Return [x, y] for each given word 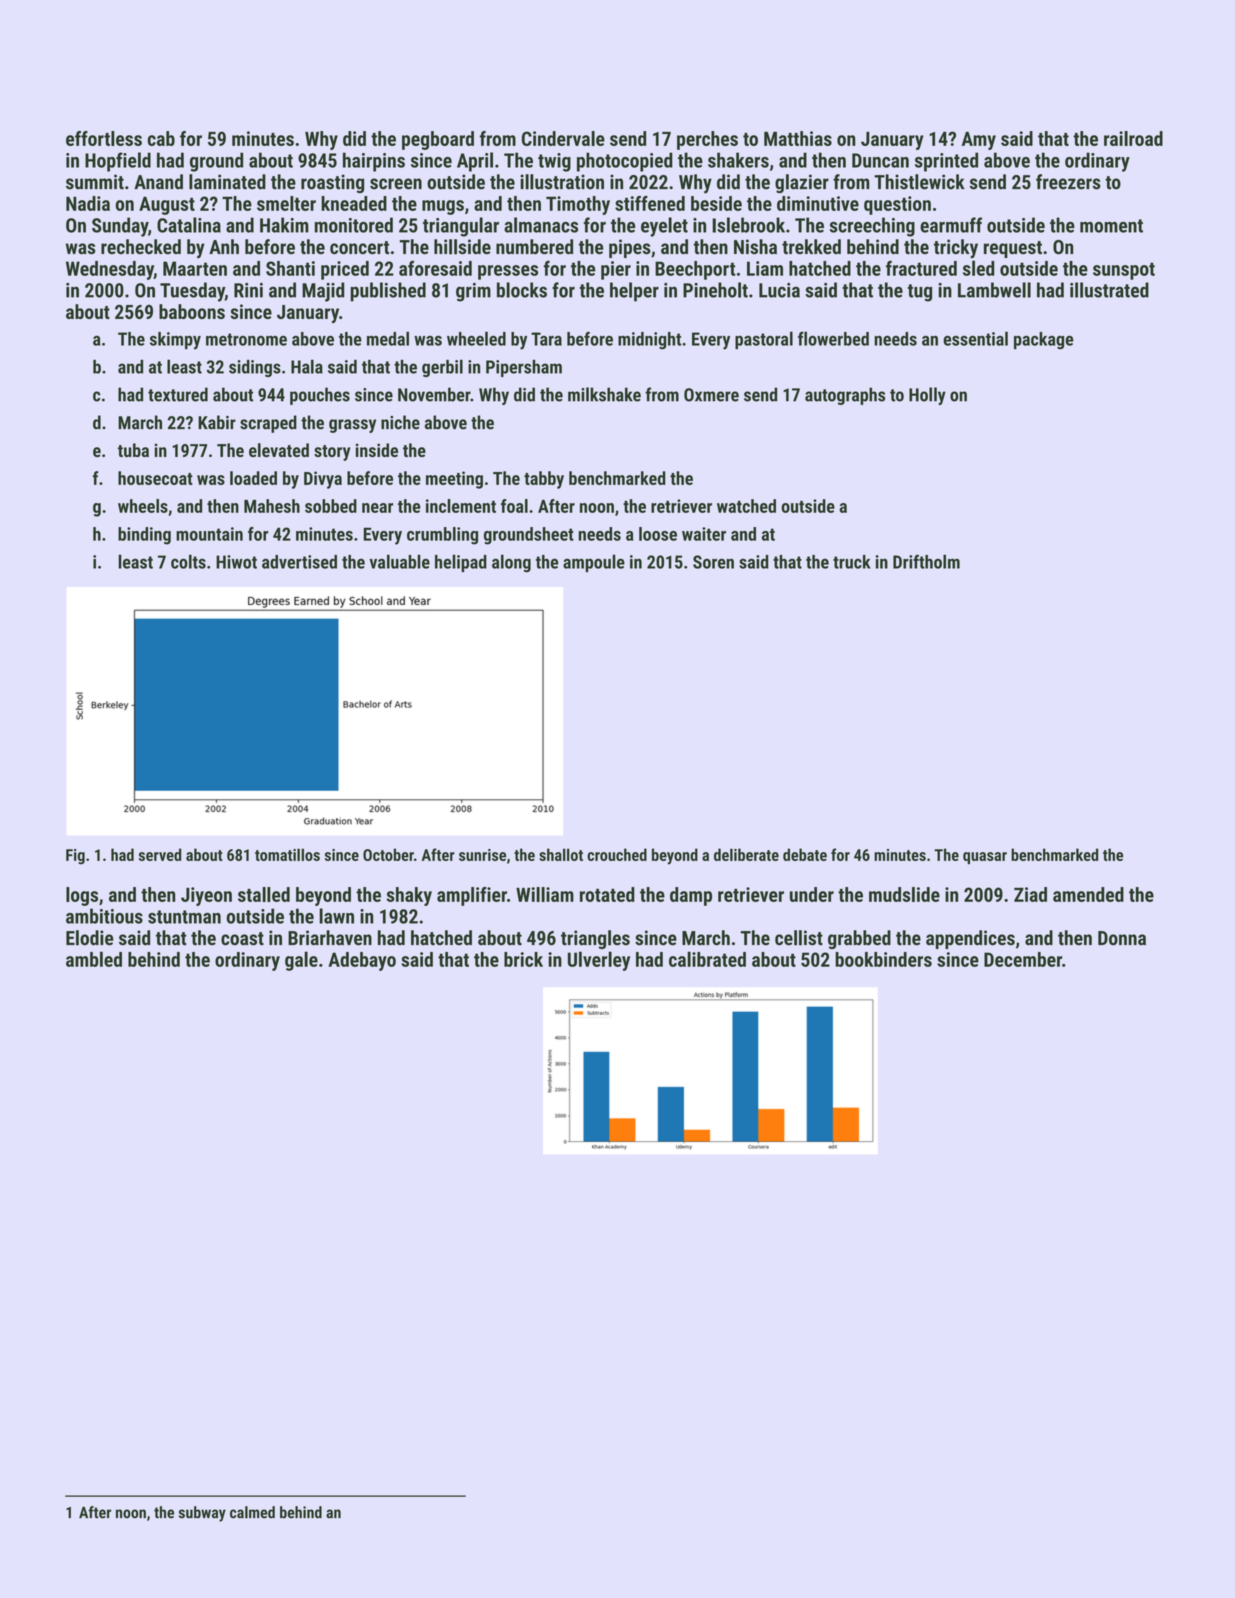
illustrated [1109, 290]
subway [202, 1514]
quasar [985, 858]
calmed [252, 1512]
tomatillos [287, 854]
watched [746, 506]
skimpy [175, 341]
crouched [617, 854]
